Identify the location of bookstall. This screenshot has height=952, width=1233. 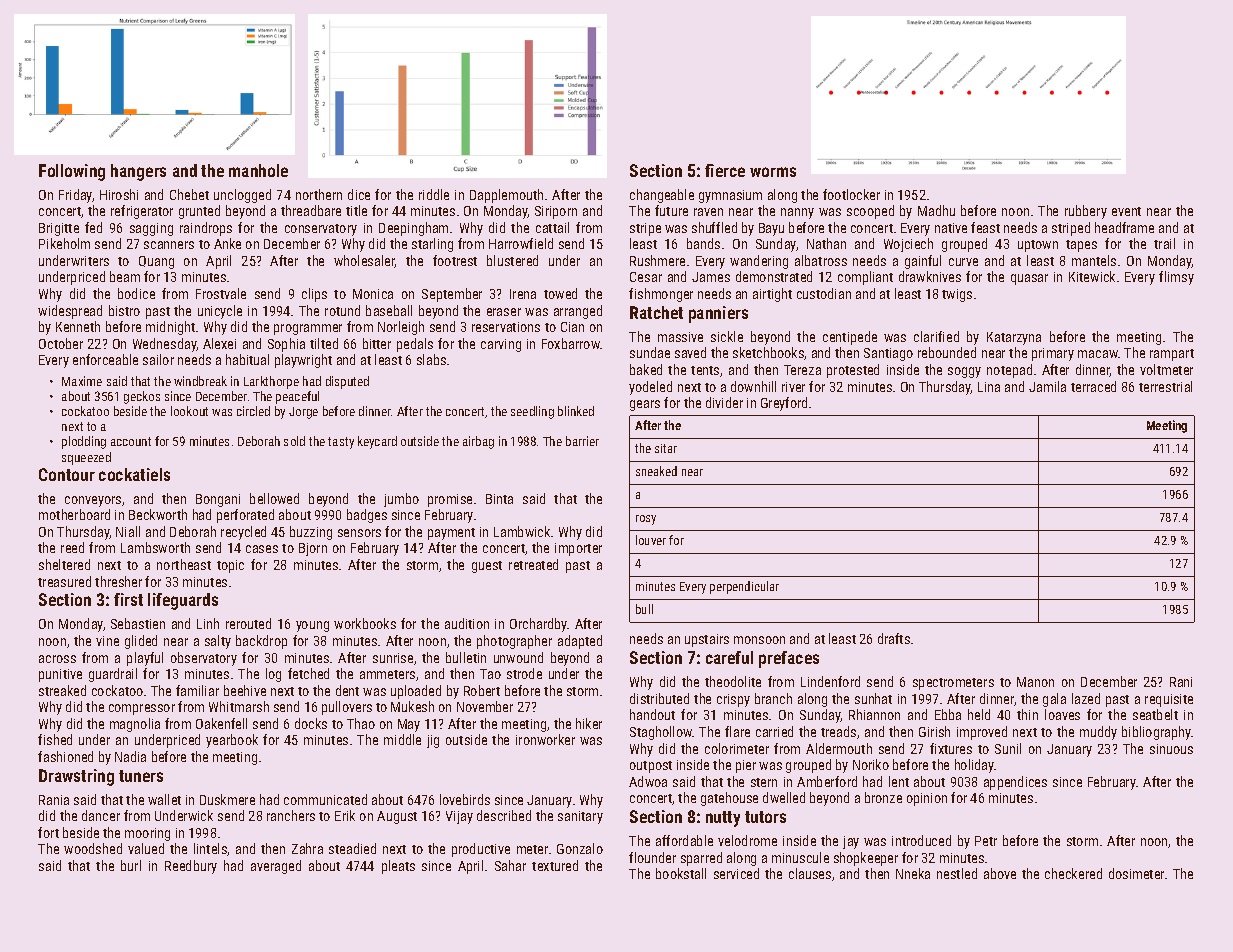
(681, 873).
